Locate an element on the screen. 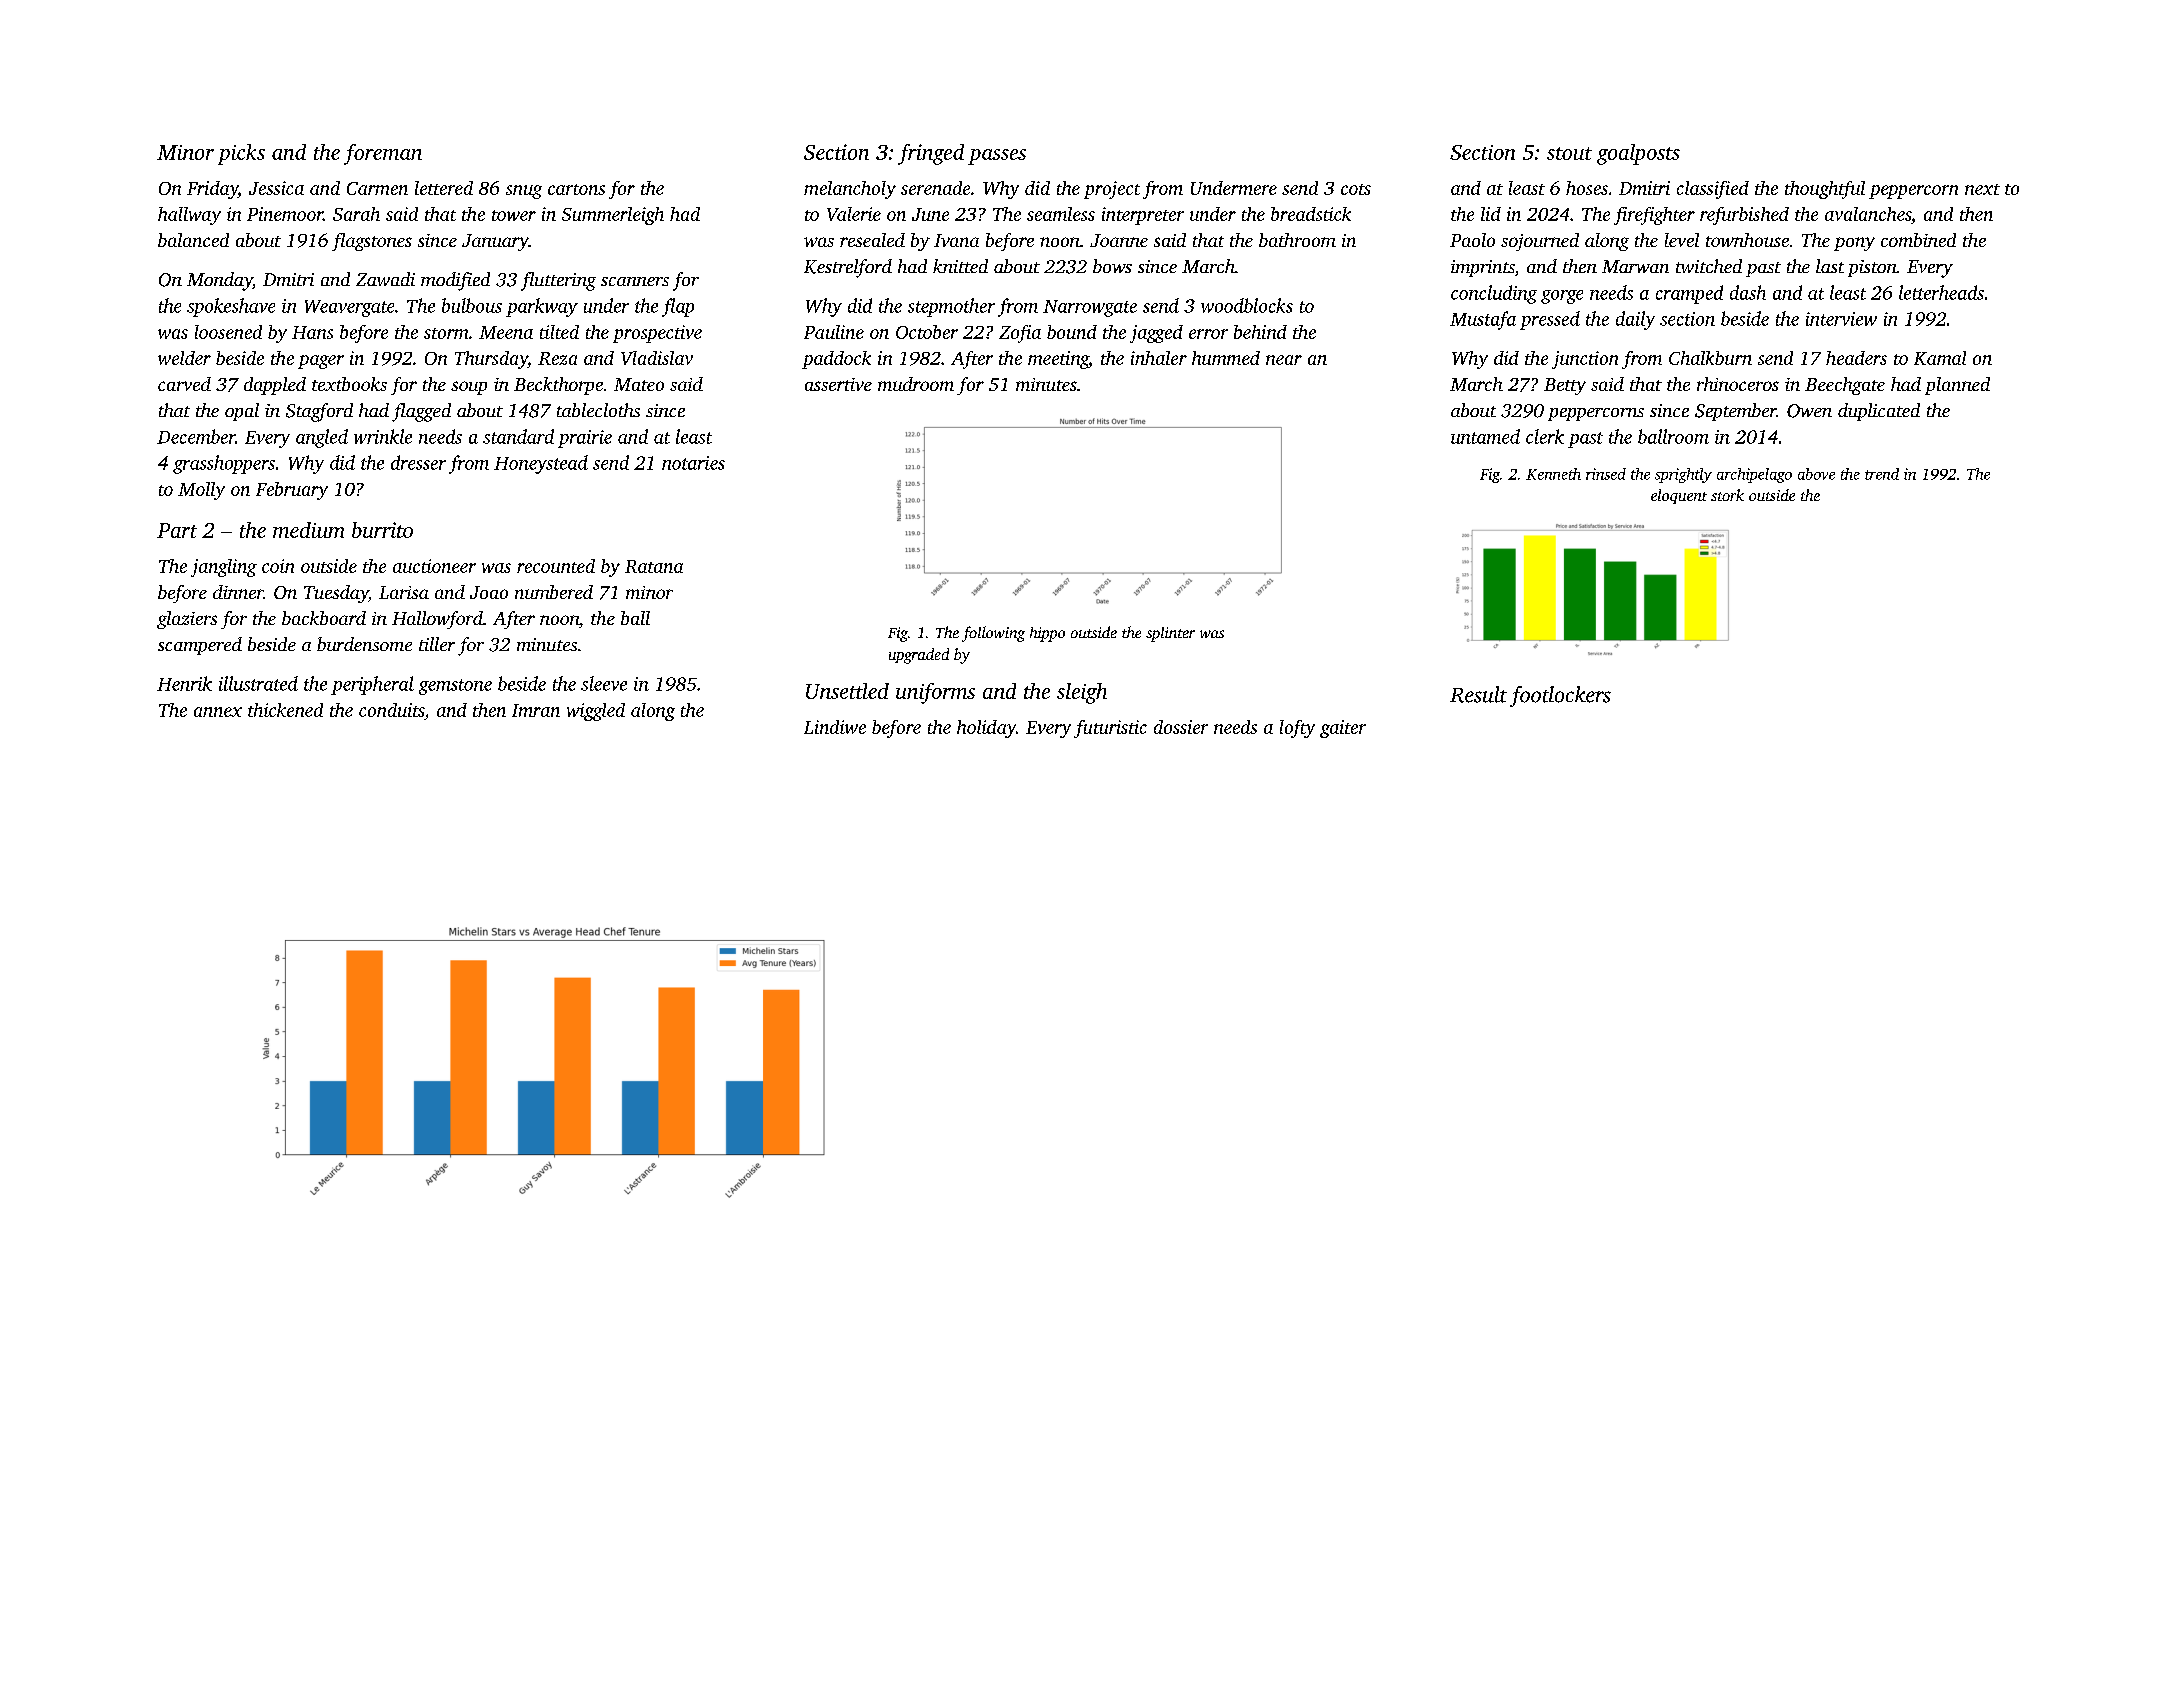 The height and width of the screenshot is (1683, 2178). burrito is located at coordinates (382, 530).
